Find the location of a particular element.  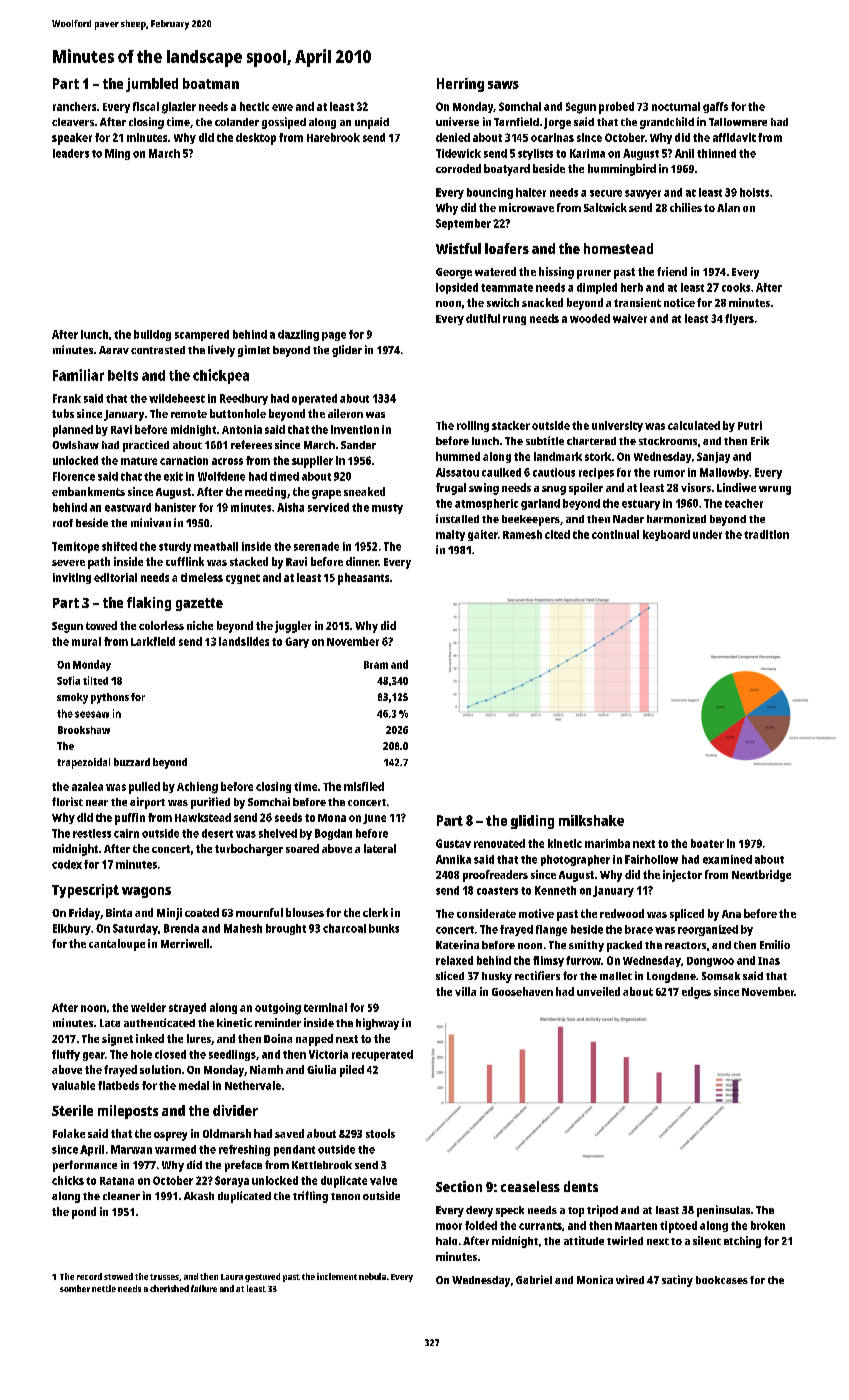

Herring is located at coordinates (460, 85).
